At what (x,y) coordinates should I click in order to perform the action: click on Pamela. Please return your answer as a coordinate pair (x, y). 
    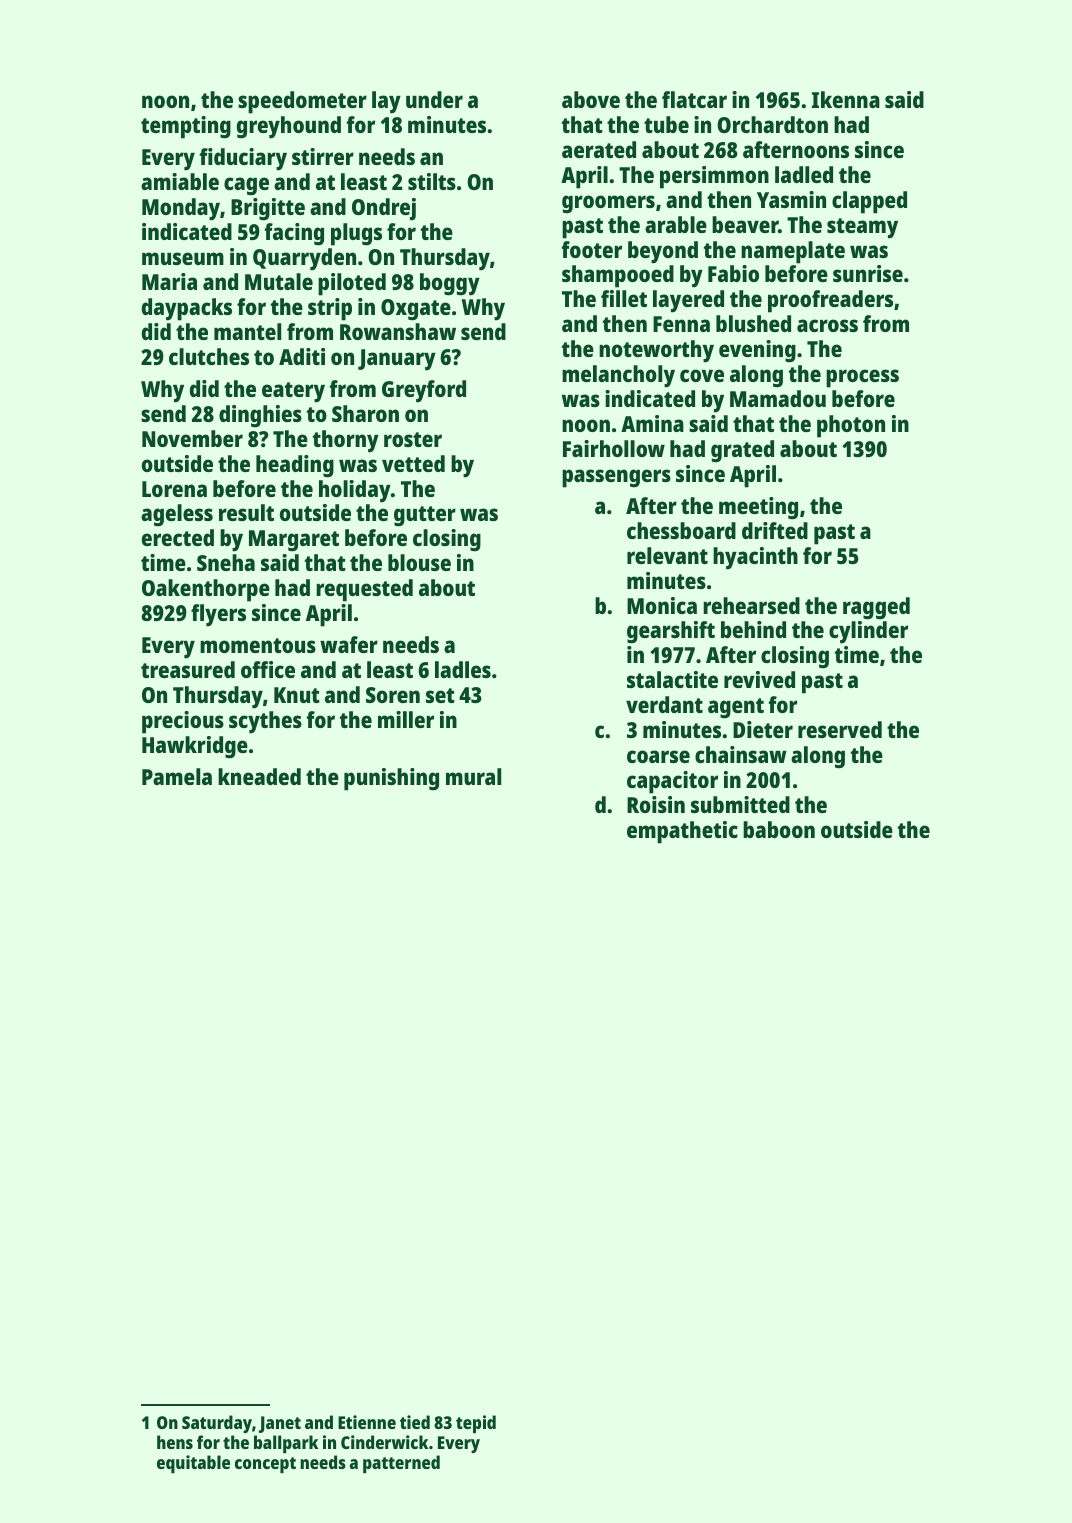
    Looking at the image, I should click on (177, 776).
